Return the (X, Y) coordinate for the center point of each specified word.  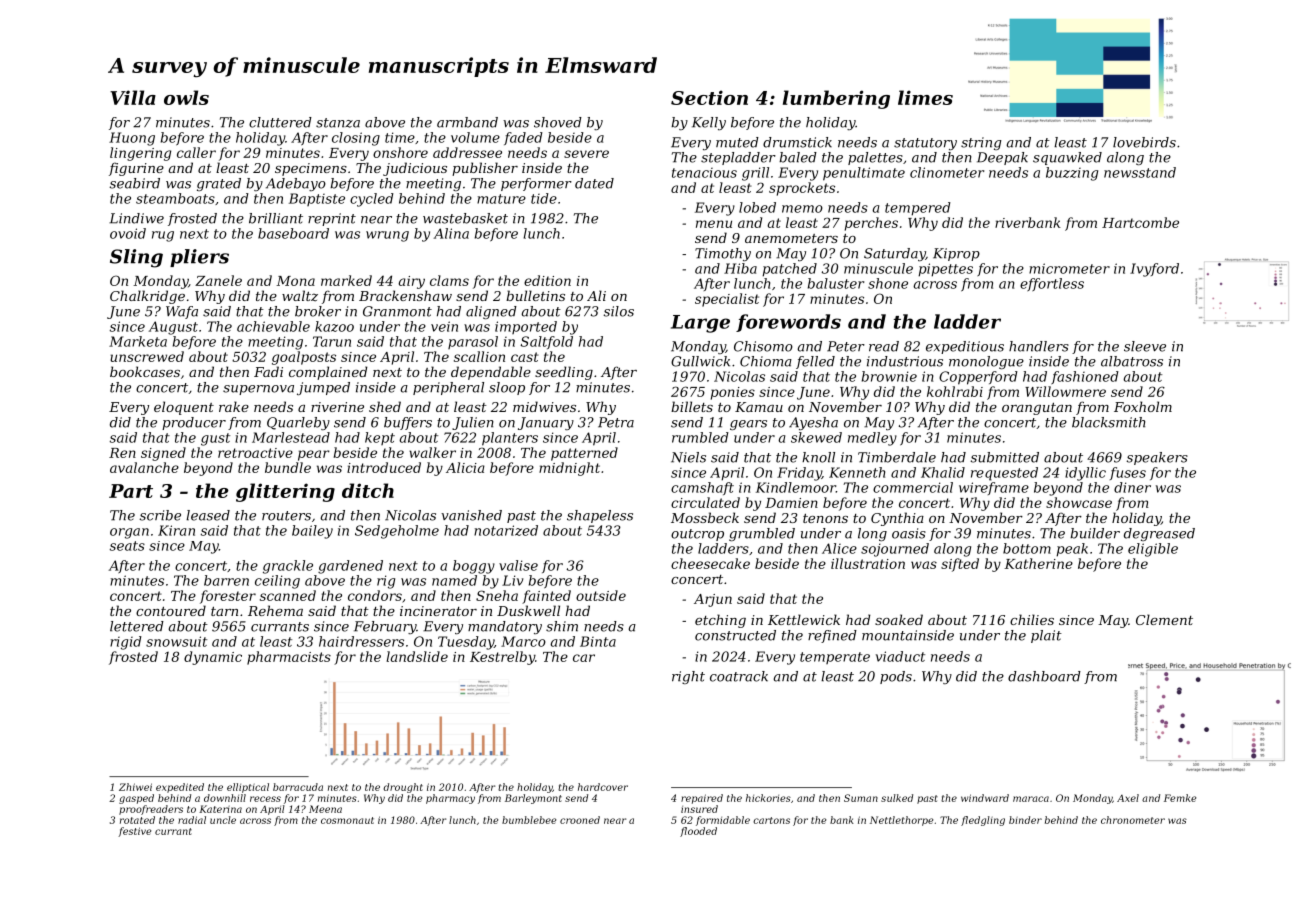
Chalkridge (147, 297)
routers (286, 516)
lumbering (836, 99)
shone (888, 283)
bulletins (535, 295)
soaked (899, 619)
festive (134, 832)
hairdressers (361, 641)
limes (925, 97)
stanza (338, 123)
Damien (791, 503)
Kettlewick (804, 619)
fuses (1128, 473)
